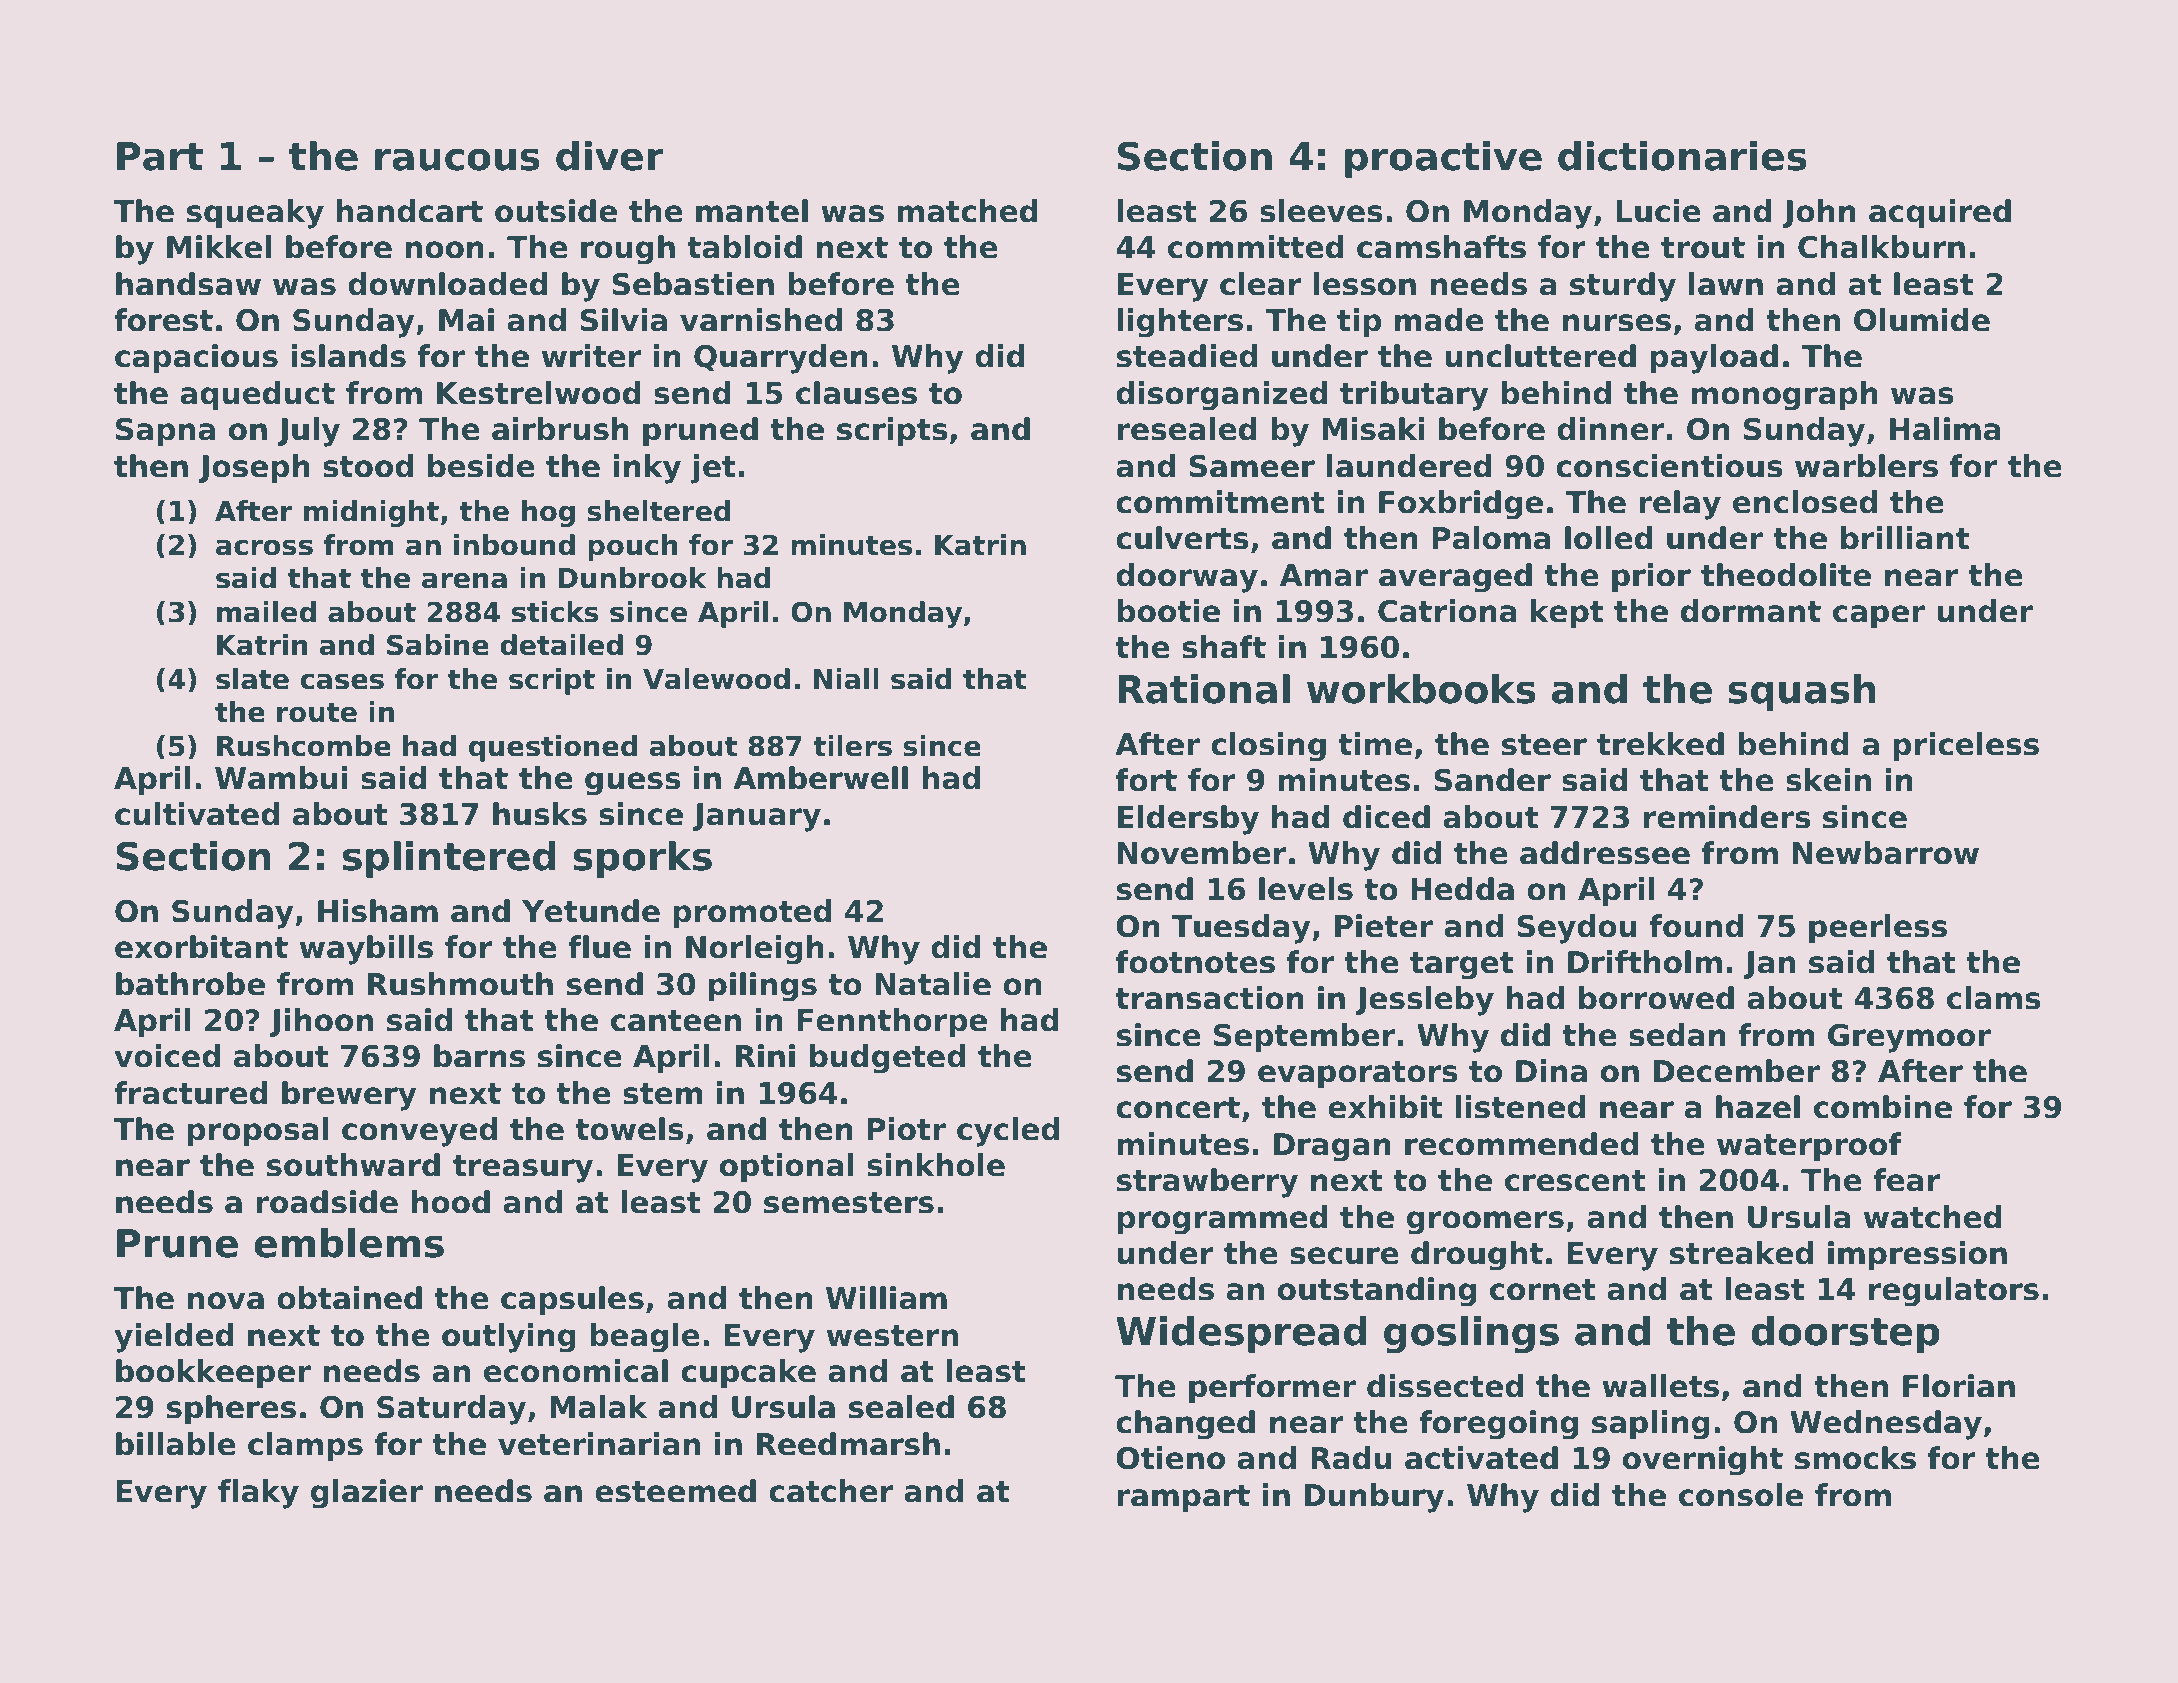 This page has height=1683, width=2178. Describe the element at coordinates (1905, 538) in the page. I see `brilliant` at that location.
